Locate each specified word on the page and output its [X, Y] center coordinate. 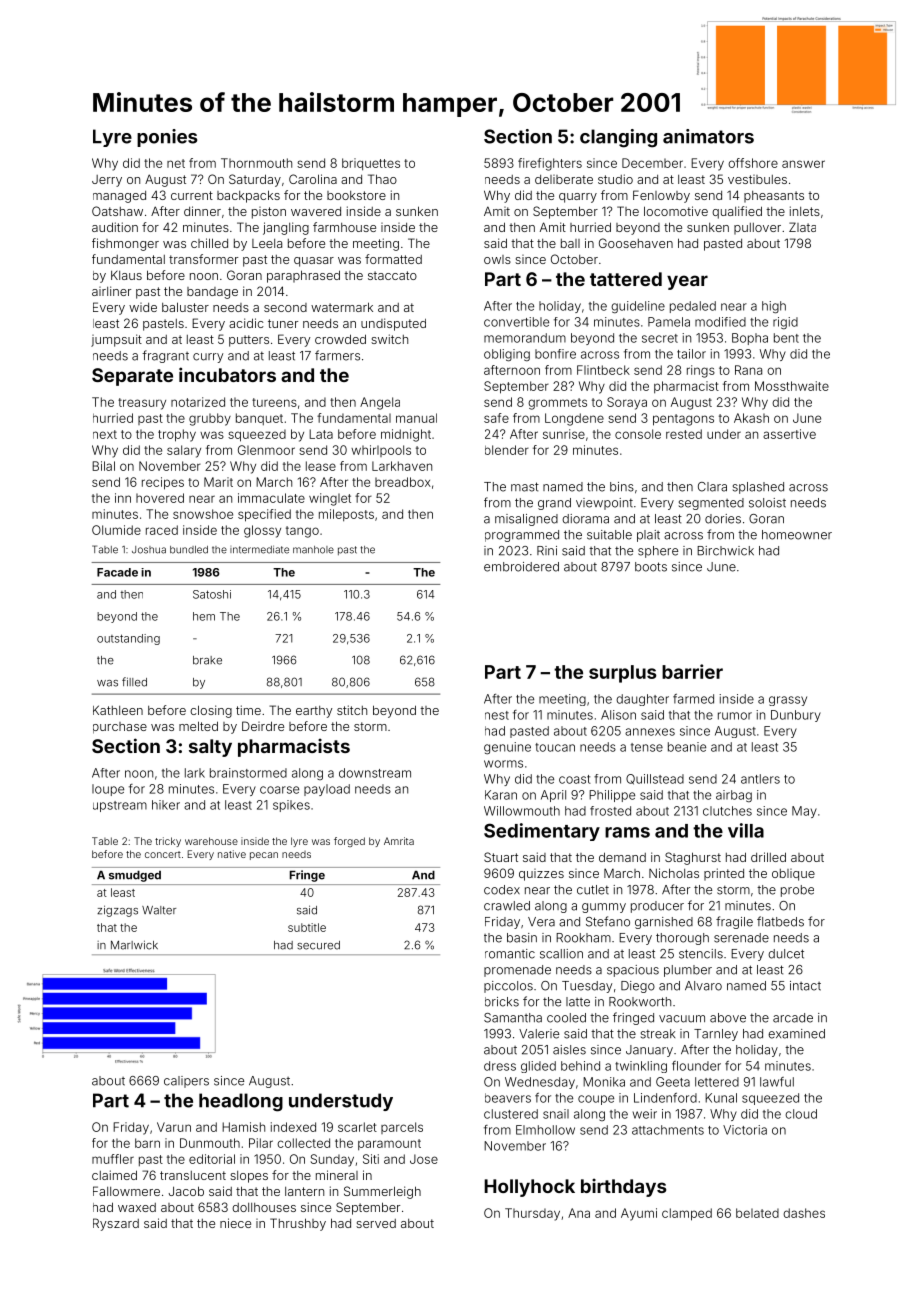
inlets [805, 211]
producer [657, 907]
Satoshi [212, 594]
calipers [186, 1082]
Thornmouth [256, 163]
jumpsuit [116, 340]
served [376, 1223]
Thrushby [298, 1224]
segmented [711, 504]
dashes [804, 1213]
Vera [541, 922]
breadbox [403, 482]
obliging [507, 355]
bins [622, 487]
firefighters [550, 164]
